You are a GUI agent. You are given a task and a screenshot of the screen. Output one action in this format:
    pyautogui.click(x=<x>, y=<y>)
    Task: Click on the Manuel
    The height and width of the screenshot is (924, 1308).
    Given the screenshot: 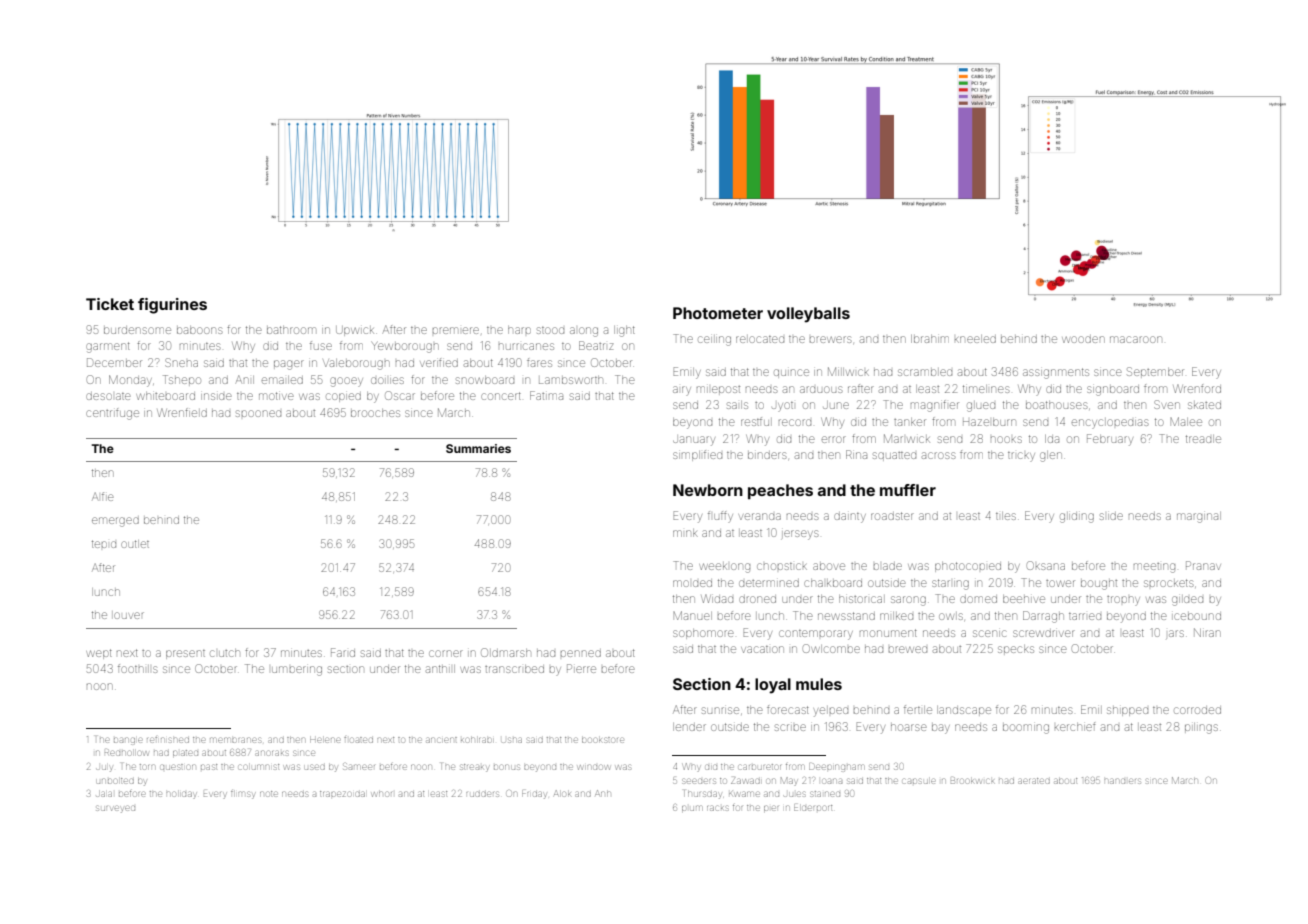 What is the action you would take?
    pyautogui.click(x=693, y=615)
